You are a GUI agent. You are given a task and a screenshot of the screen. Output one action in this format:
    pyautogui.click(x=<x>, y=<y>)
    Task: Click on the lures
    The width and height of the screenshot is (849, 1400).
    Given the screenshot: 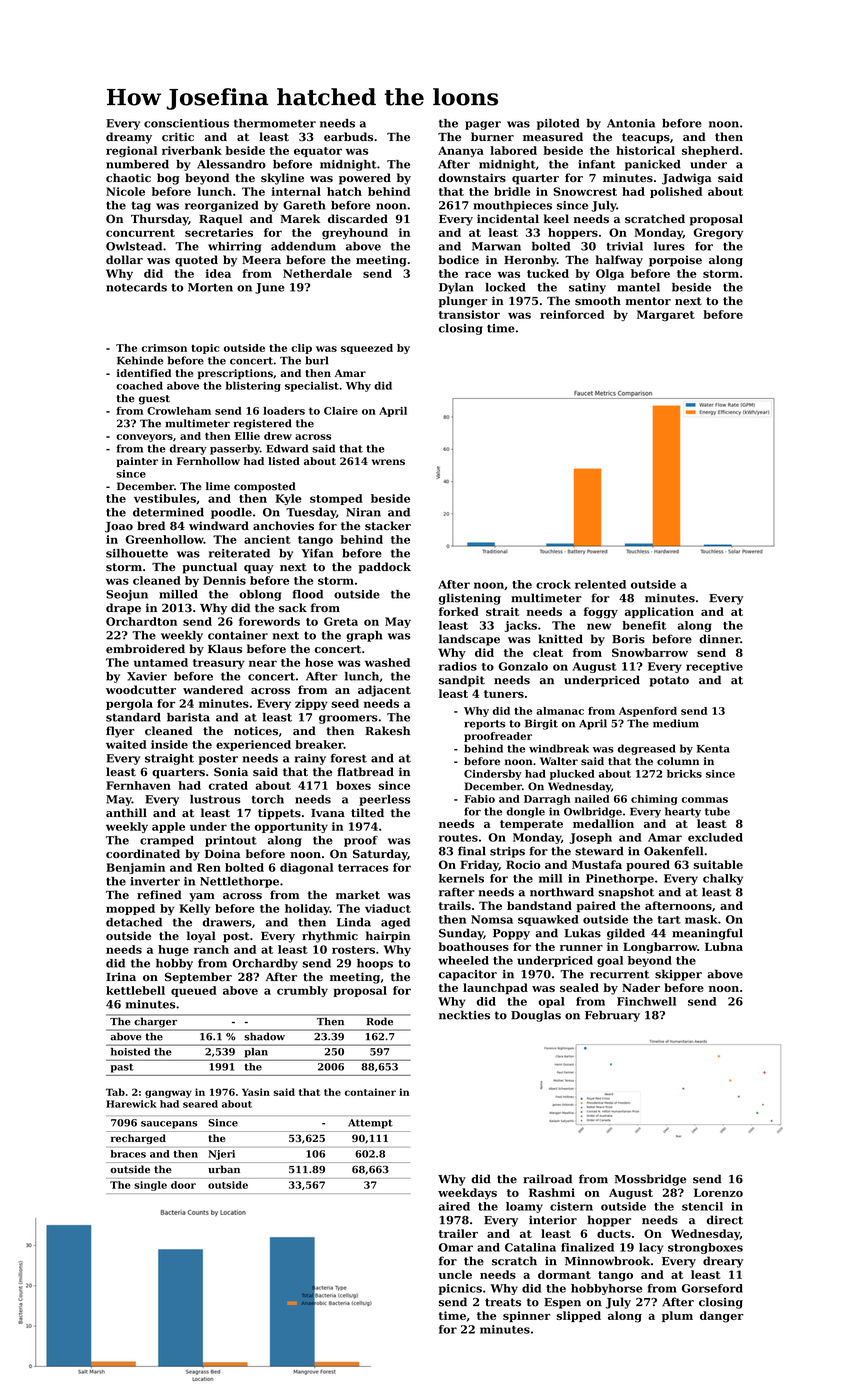 What is the action you would take?
    pyautogui.click(x=669, y=246)
